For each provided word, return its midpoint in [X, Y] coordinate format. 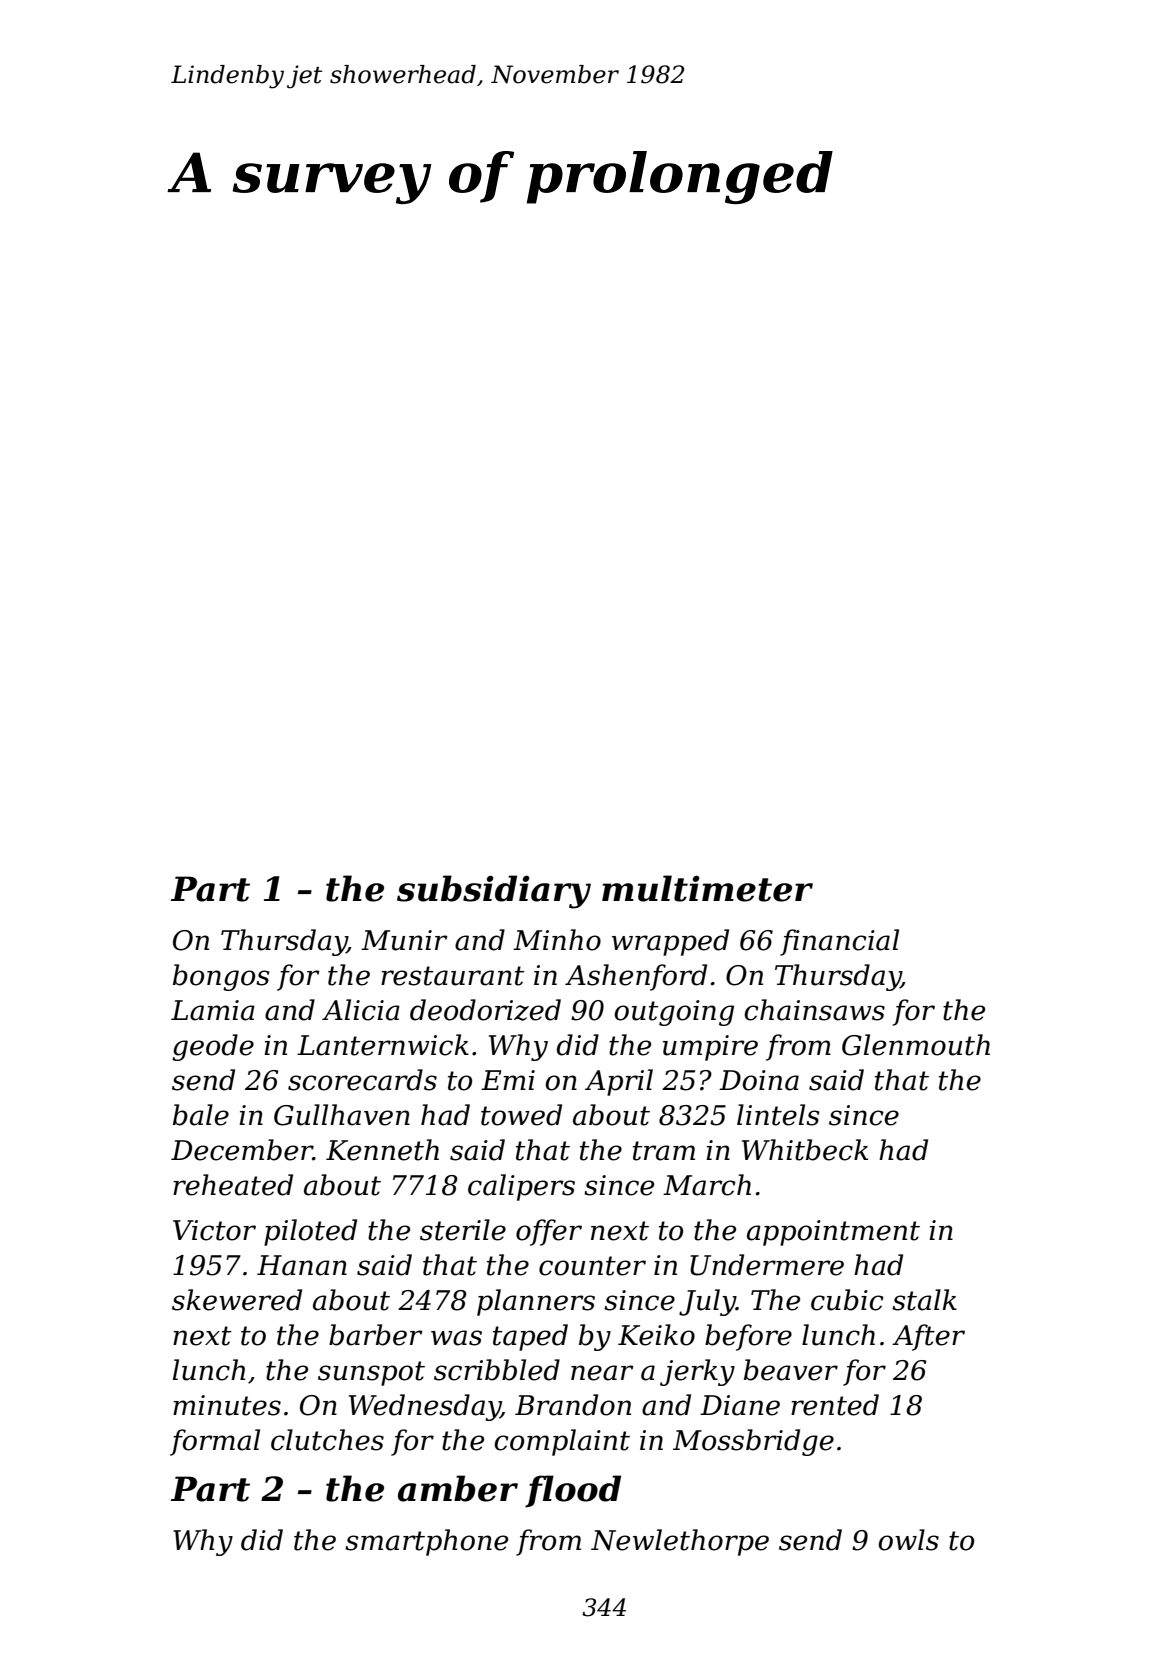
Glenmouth [916, 1045]
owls [908, 1540]
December [242, 1150]
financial [839, 942]
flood [573, 1491]
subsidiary [494, 892]
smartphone [426, 1542]
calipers [521, 1187]
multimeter [707, 888]
